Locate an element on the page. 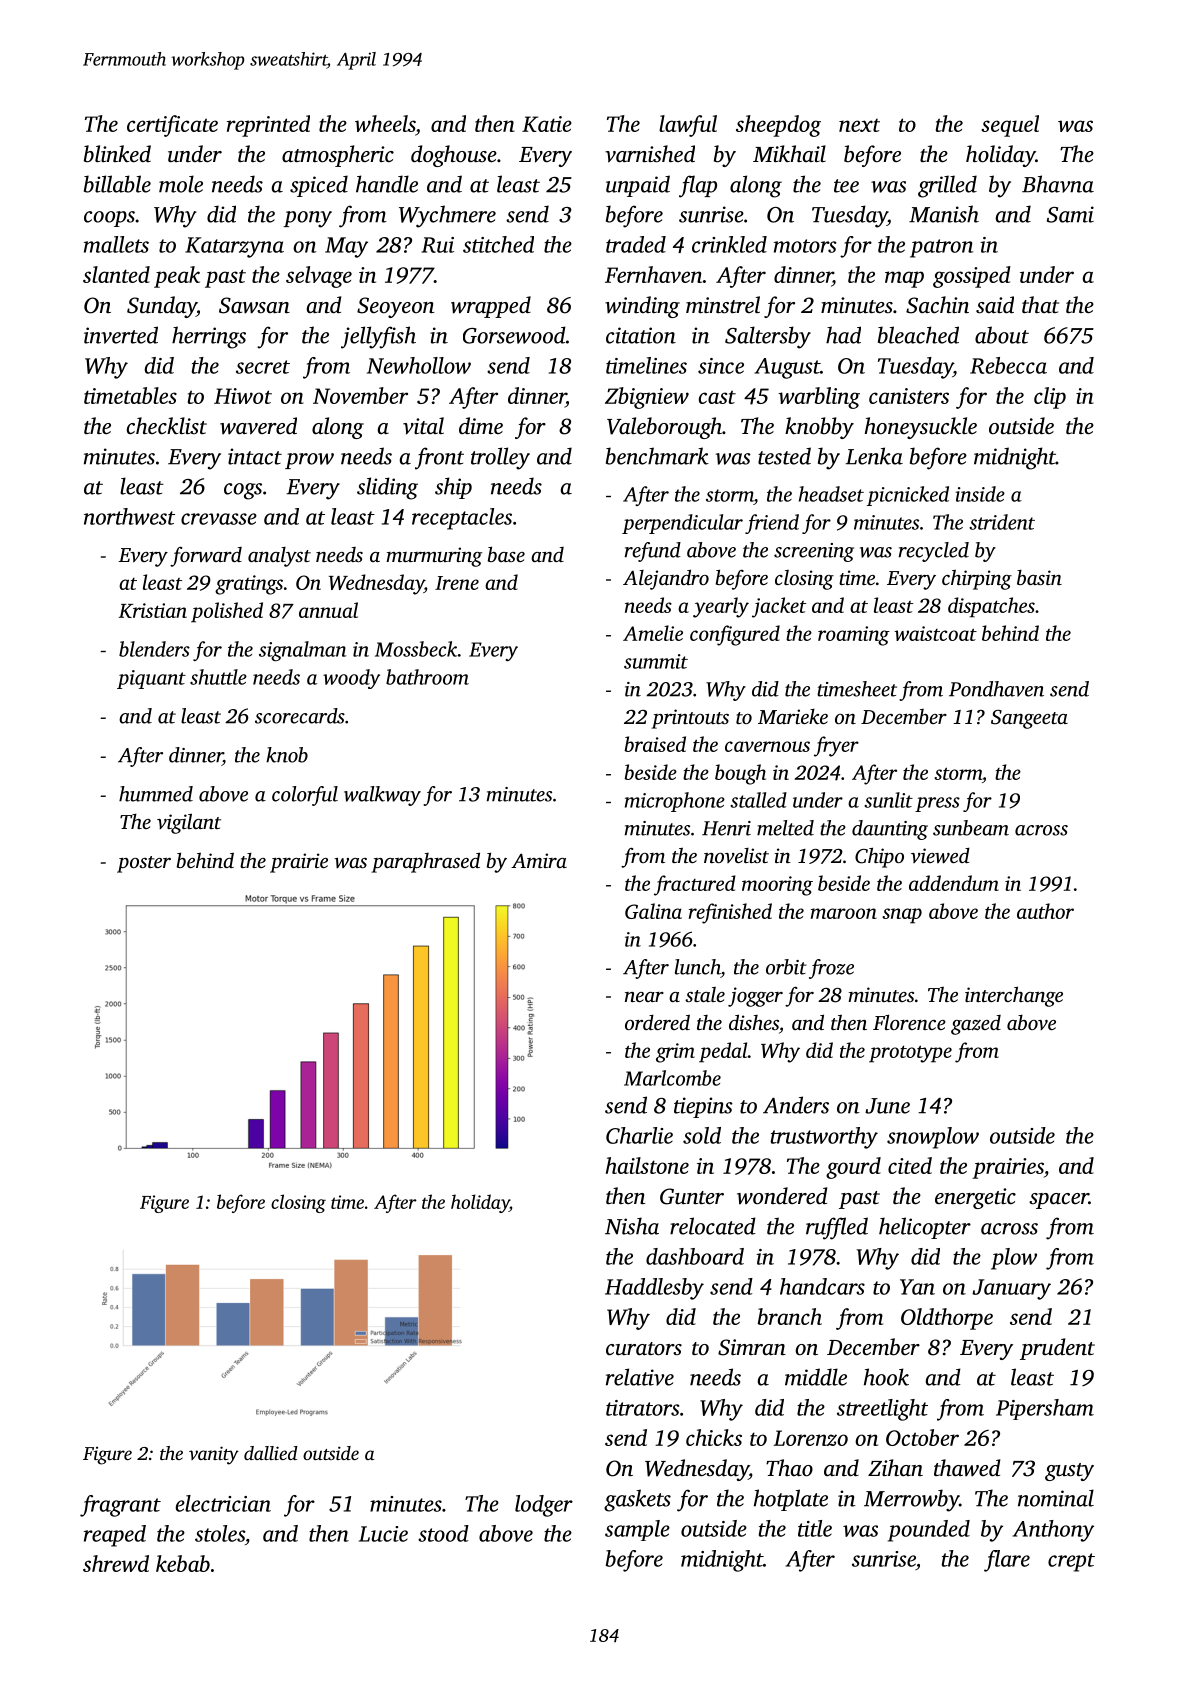 This page has width=1177, height=1705. Oldthorpe is located at coordinates (947, 1319).
